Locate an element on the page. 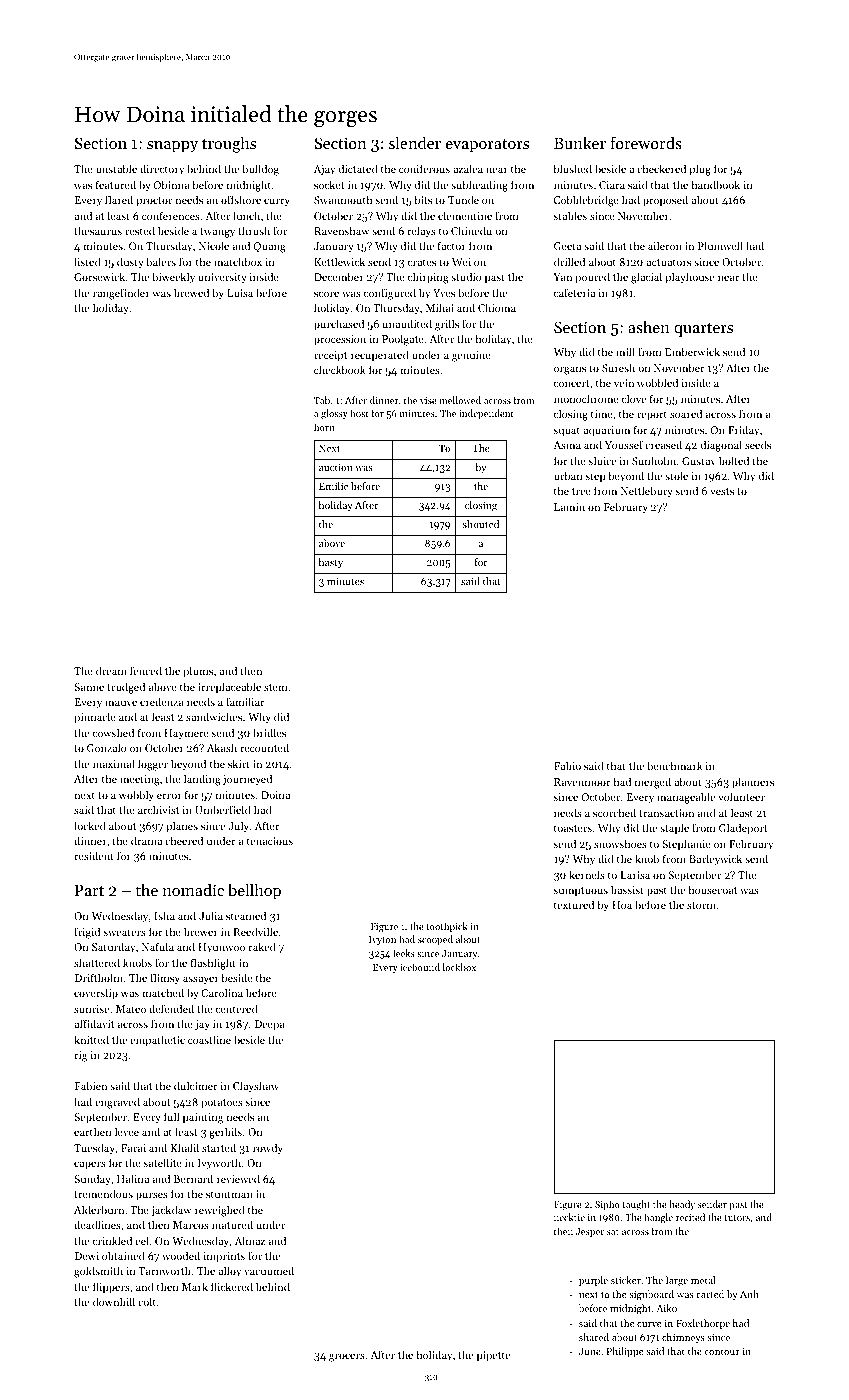  relays is located at coordinates (422, 232).
